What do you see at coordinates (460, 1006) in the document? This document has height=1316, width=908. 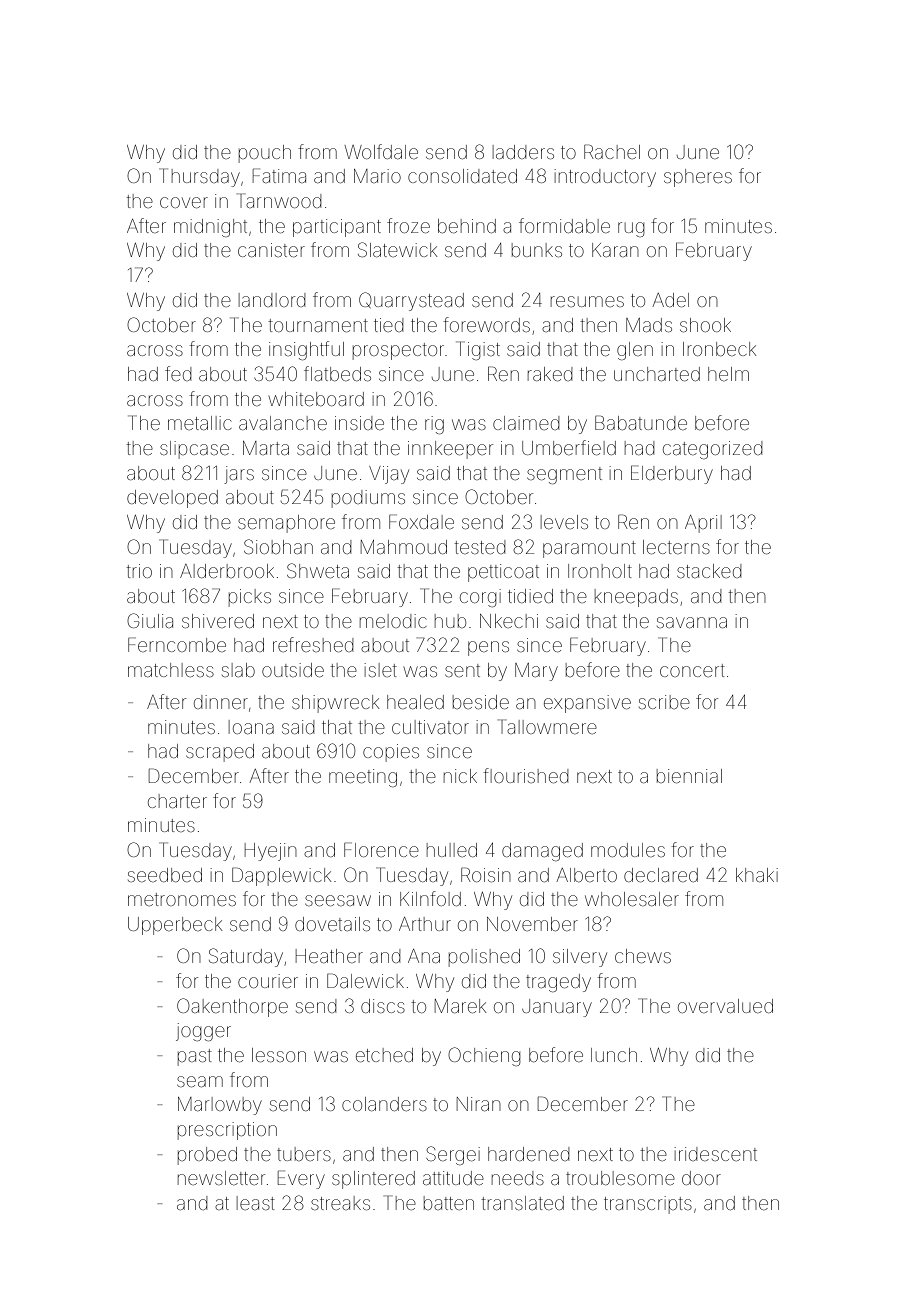 I see `Marek` at bounding box center [460, 1006].
